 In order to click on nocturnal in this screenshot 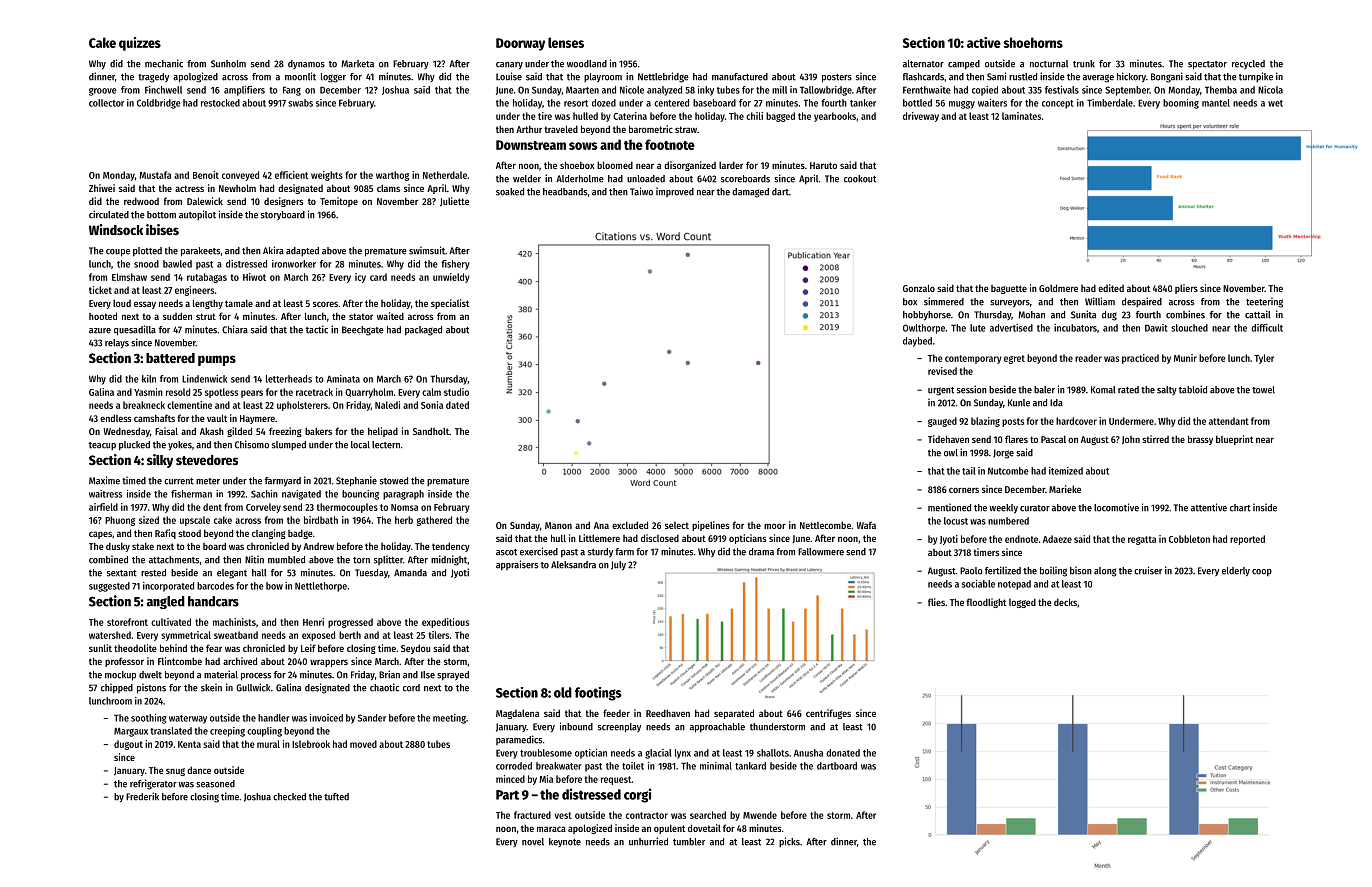, I will do `click(1049, 64)`.
